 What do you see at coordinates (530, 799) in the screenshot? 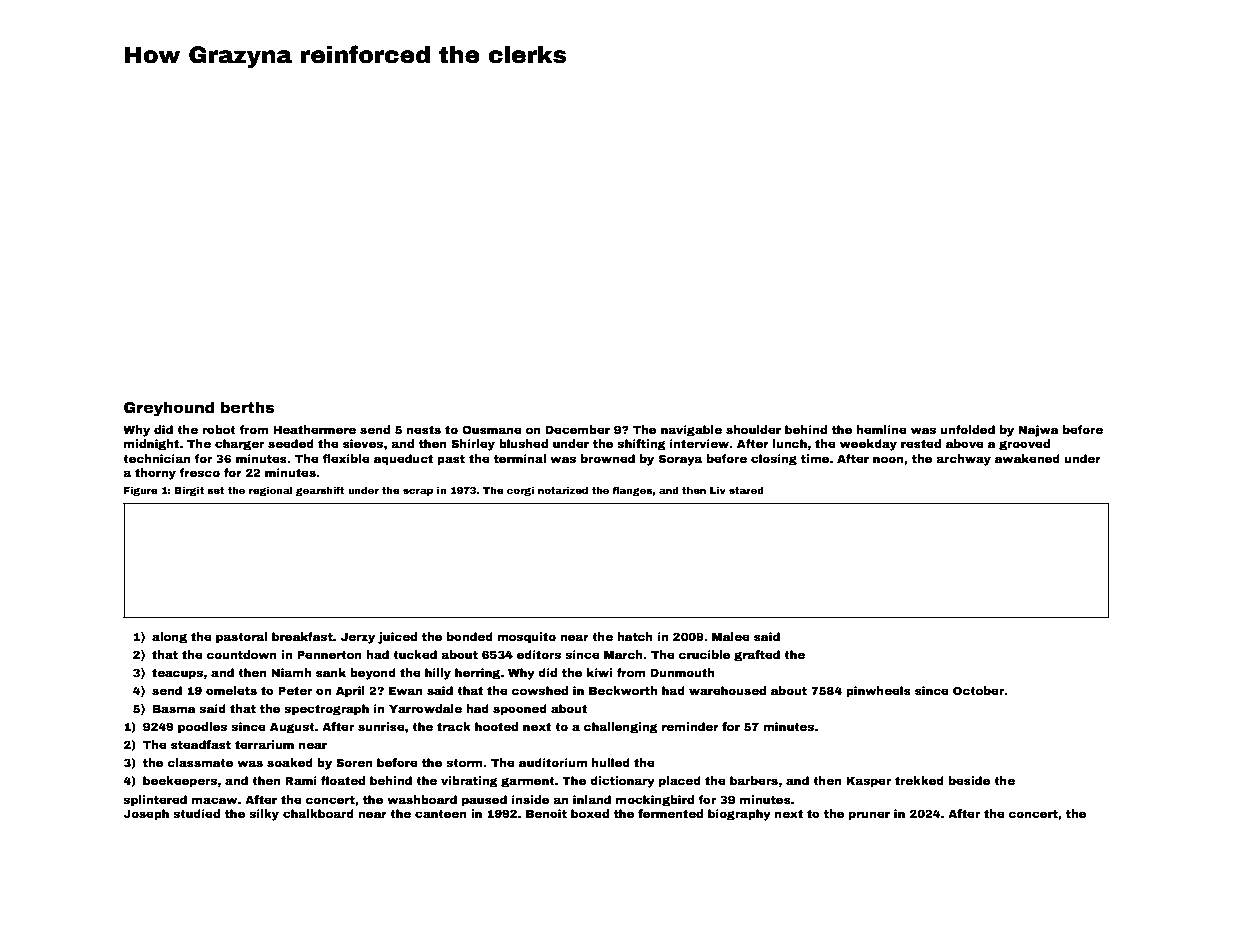
I see `inside` at bounding box center [530, 799].
